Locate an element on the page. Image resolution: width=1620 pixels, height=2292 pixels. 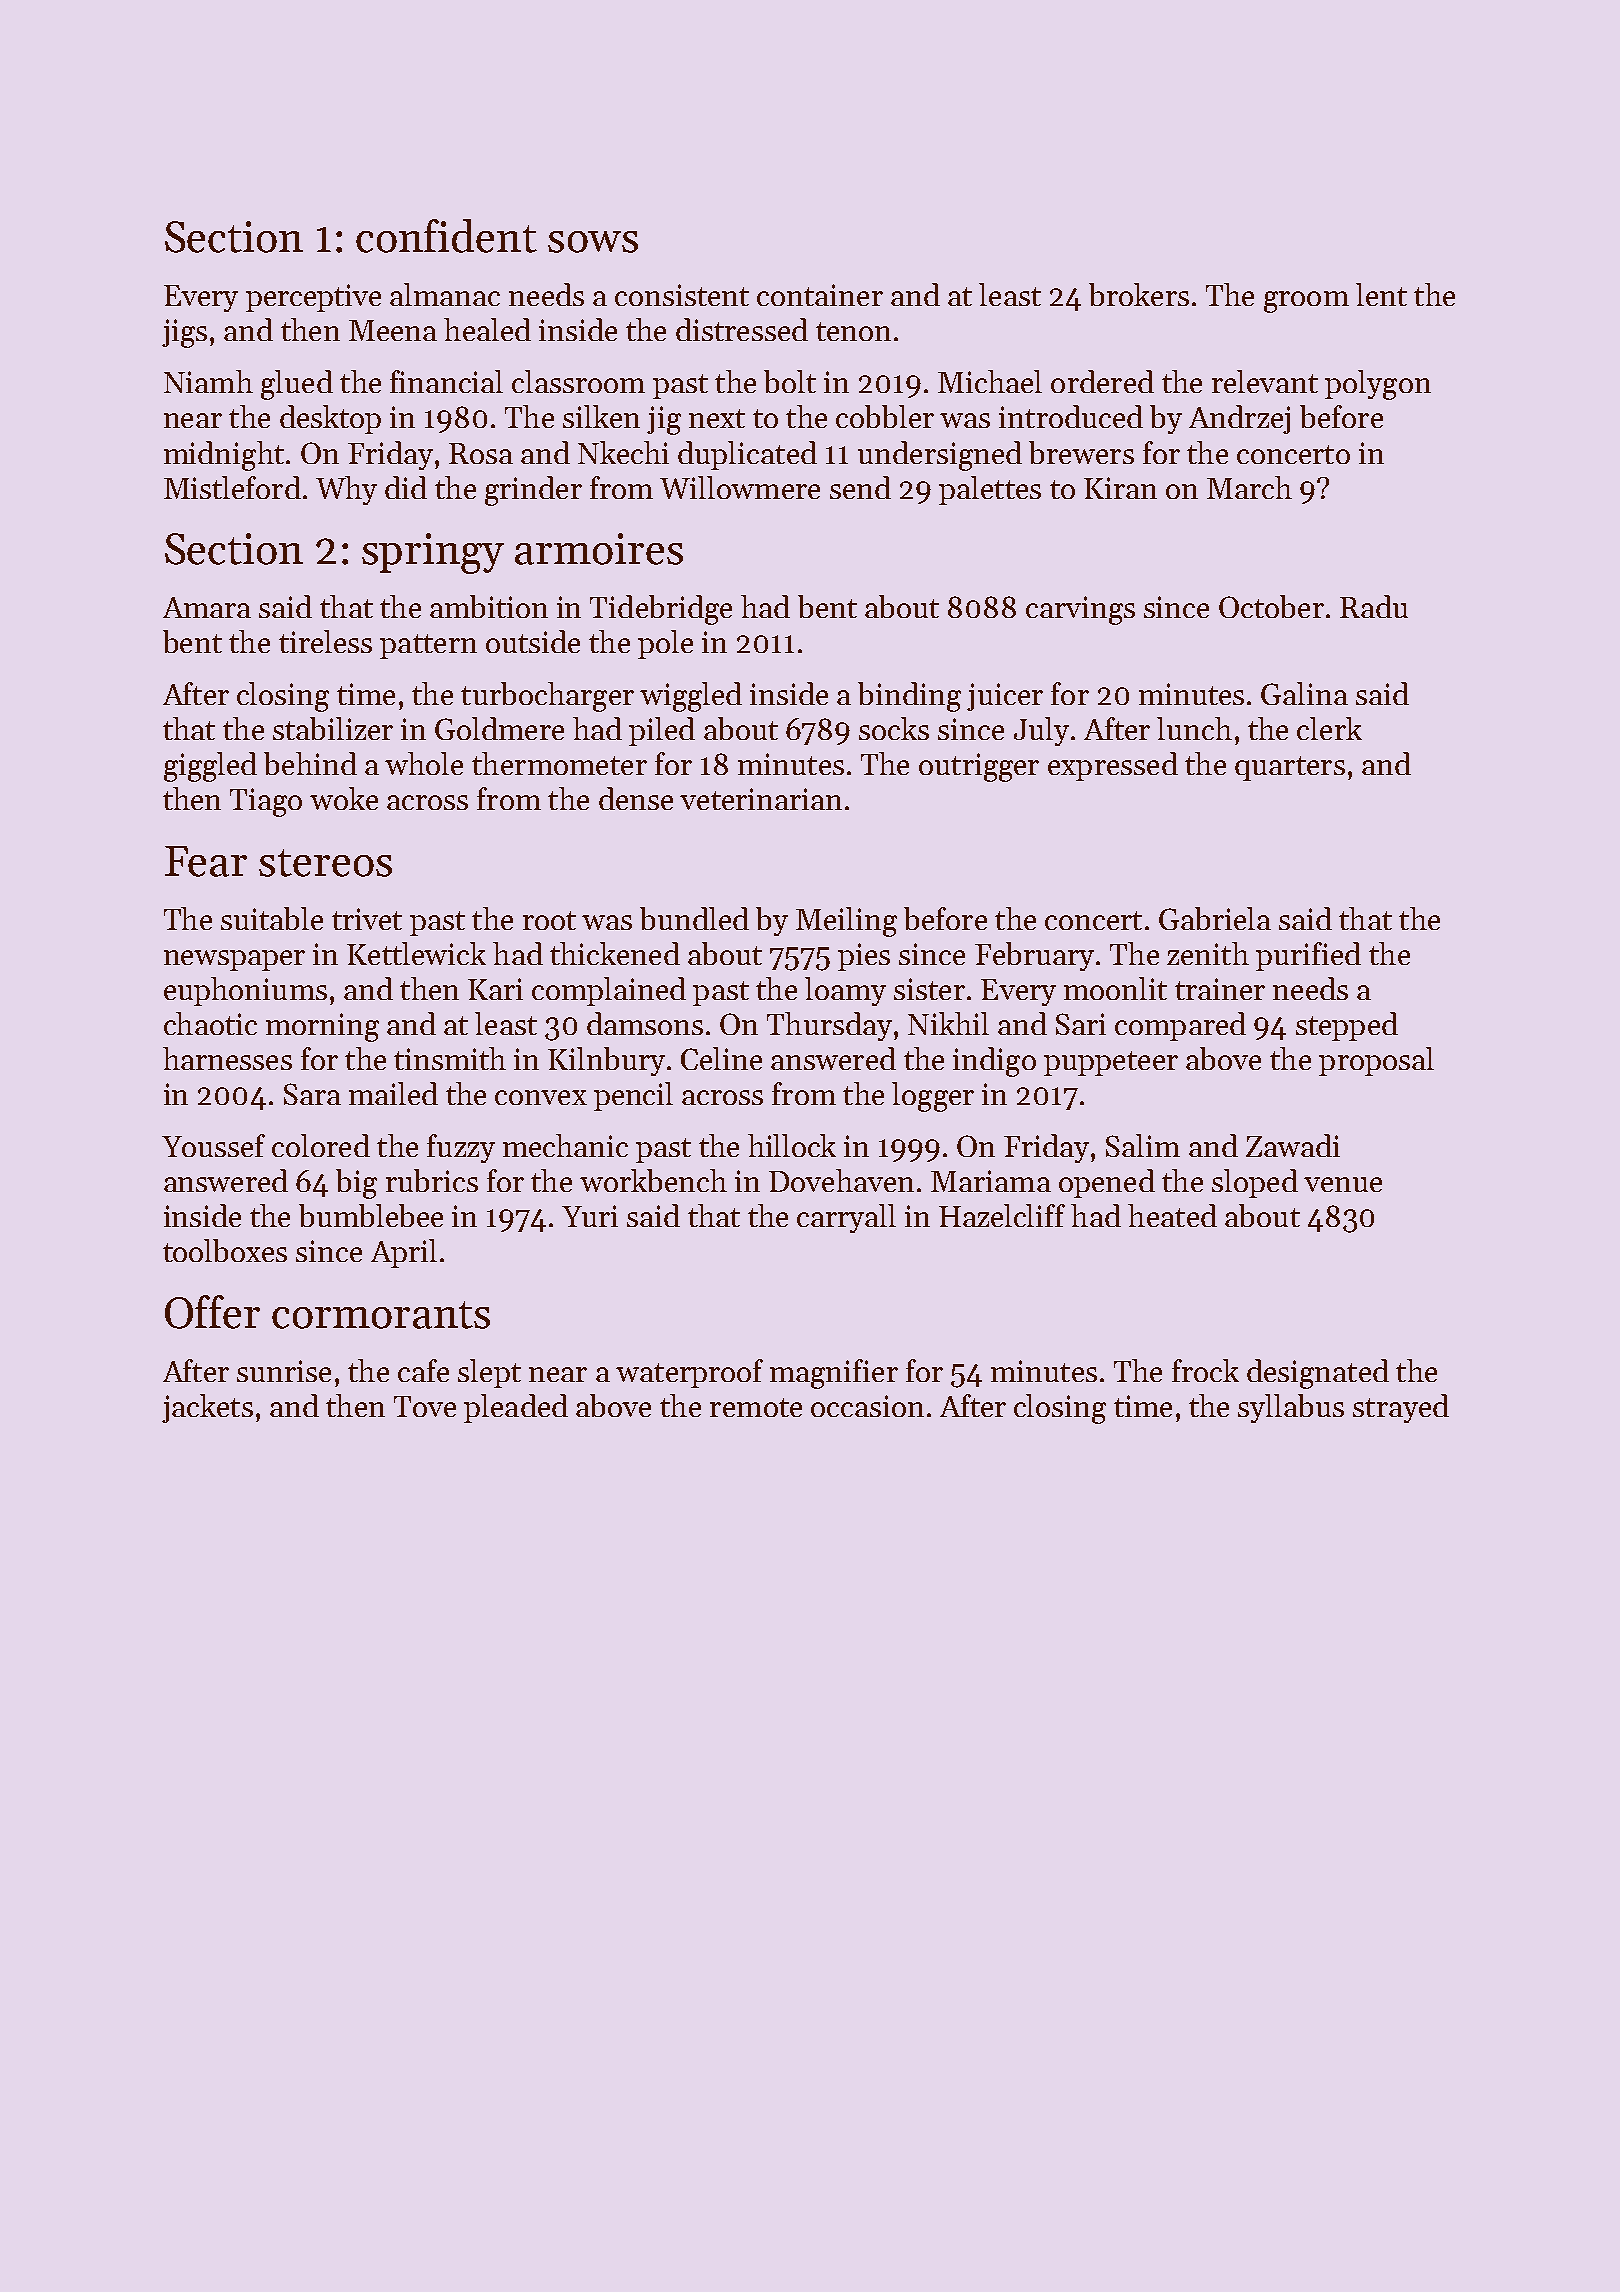
sows is located at coordinates (593, 242).
